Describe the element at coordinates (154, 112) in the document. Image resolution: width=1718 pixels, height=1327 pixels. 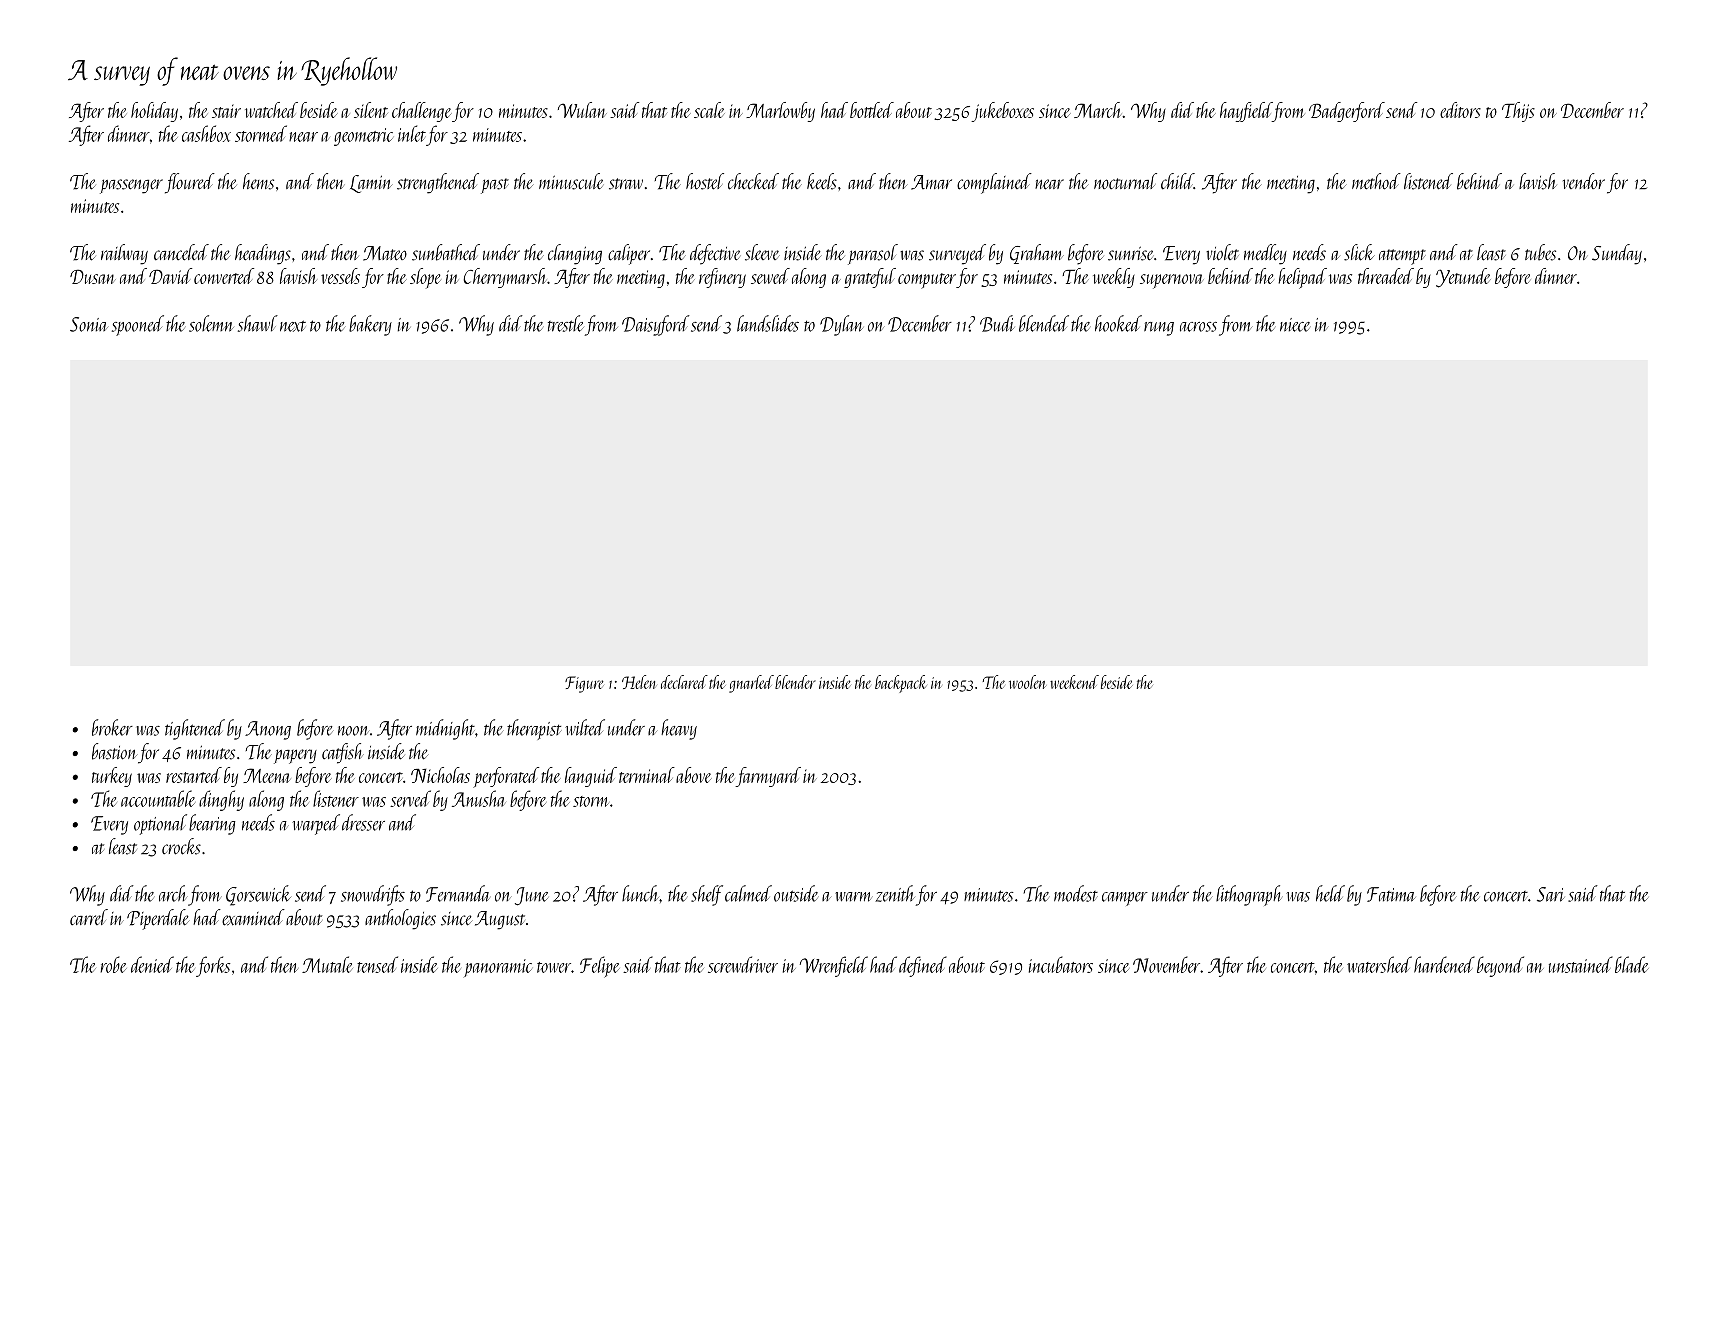
I see `holiday` at that location.
